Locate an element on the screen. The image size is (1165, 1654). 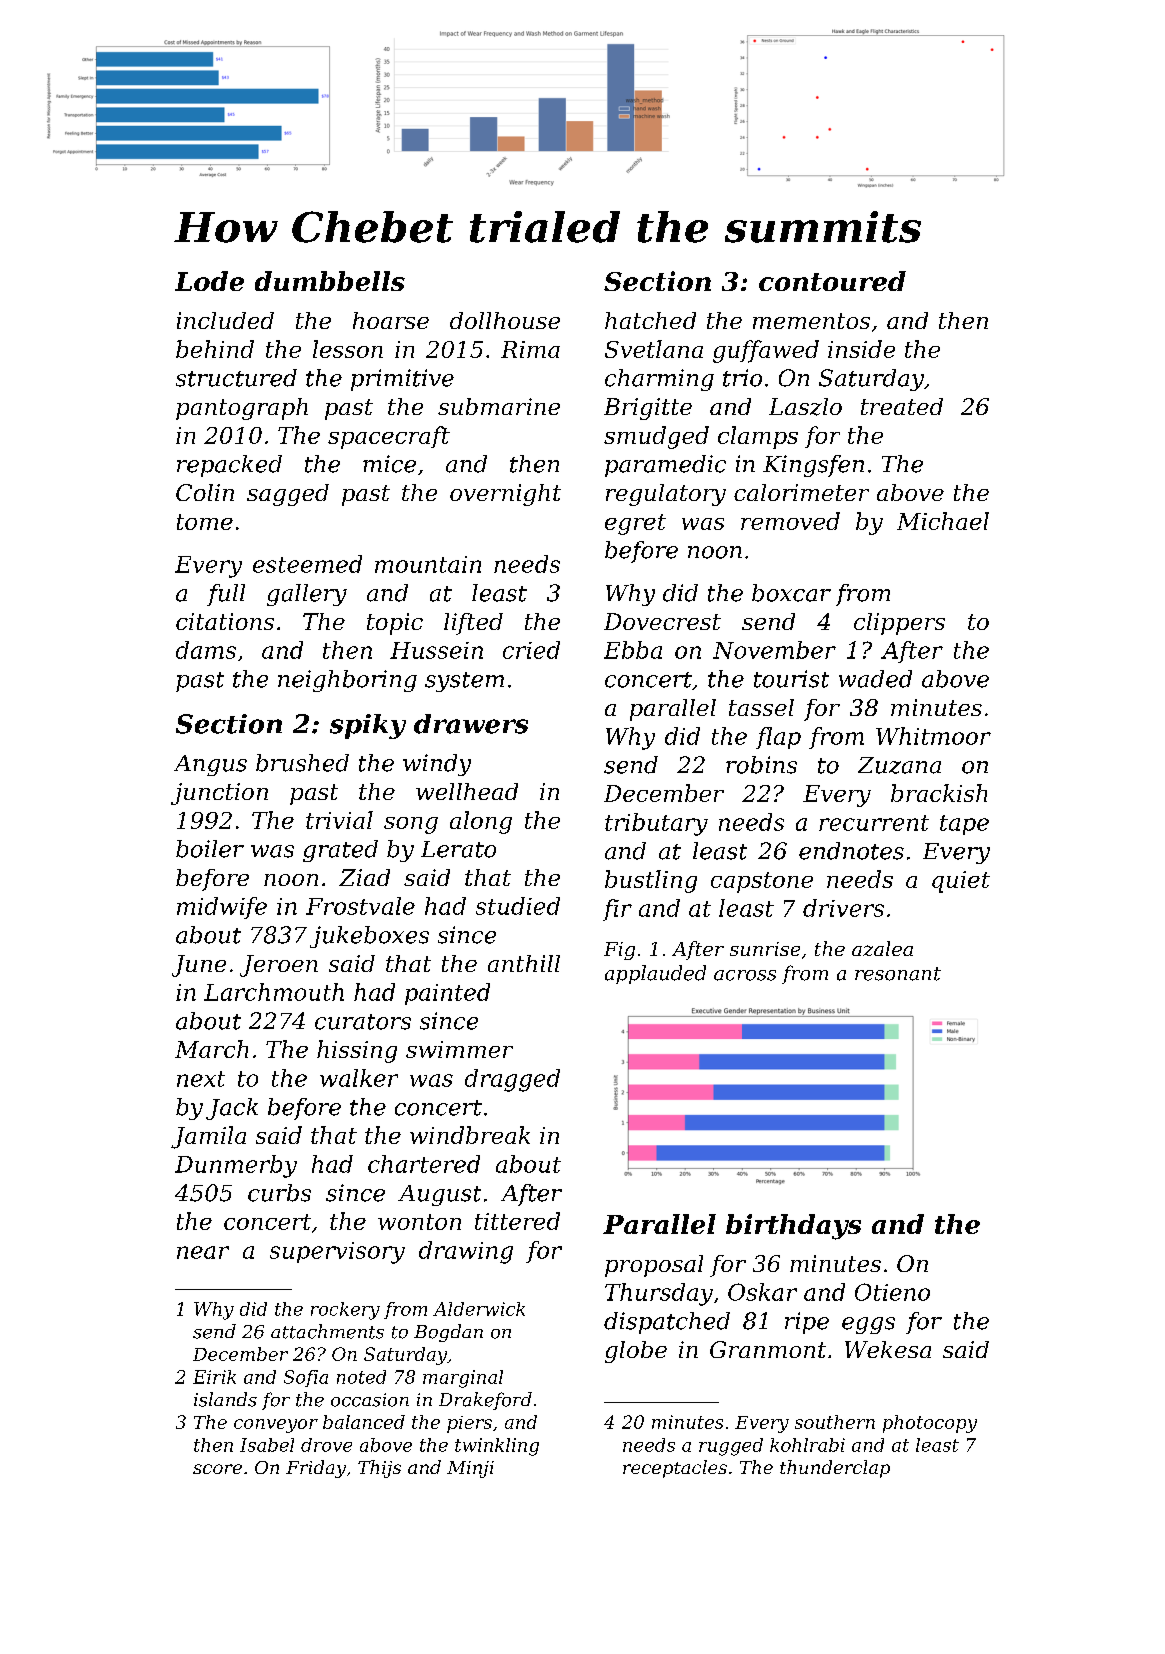
Thijs is located at coordinates (379, 1469).
